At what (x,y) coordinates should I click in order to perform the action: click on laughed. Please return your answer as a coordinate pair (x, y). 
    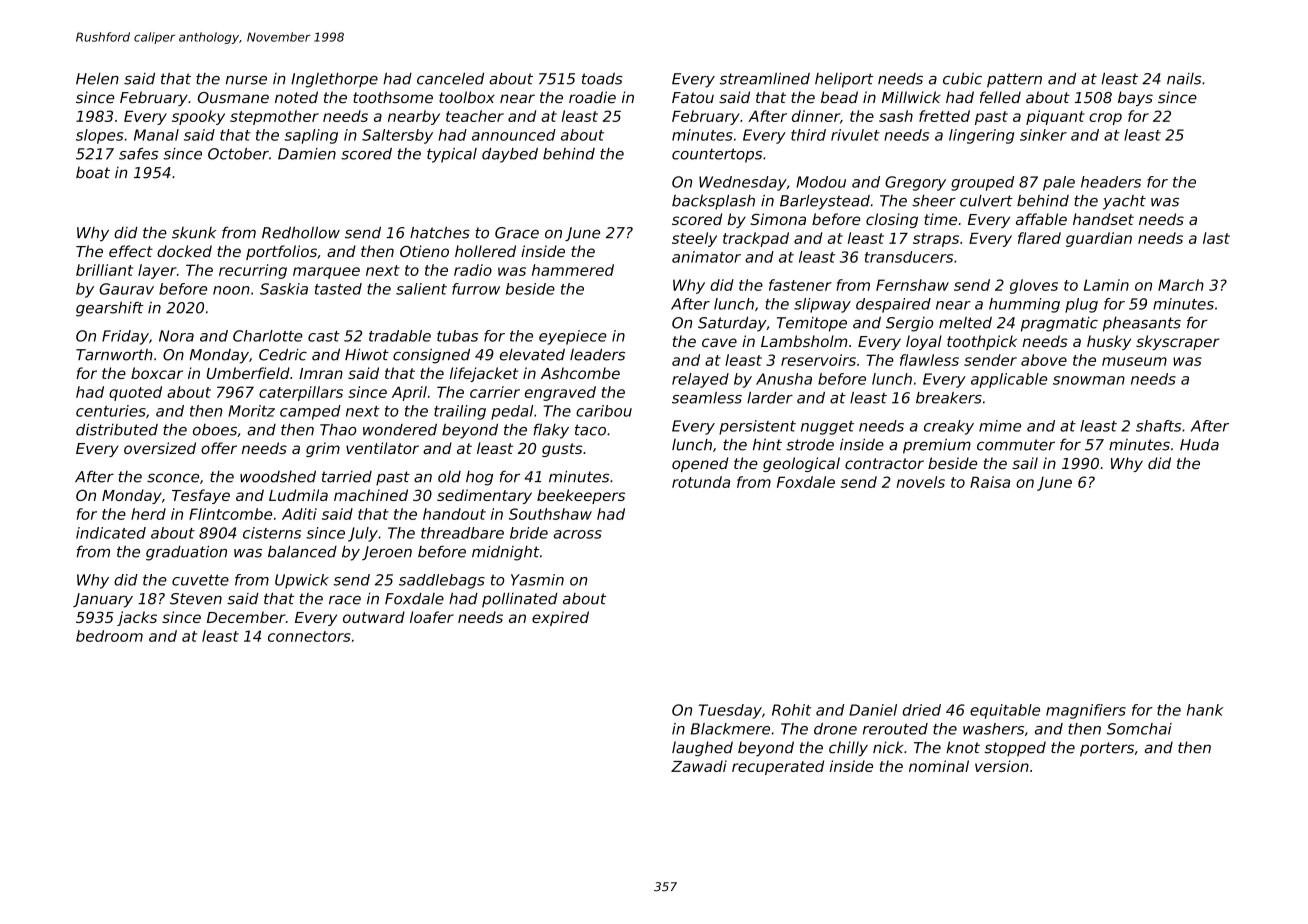
    Looking at the image, I should click on (702, 749).
